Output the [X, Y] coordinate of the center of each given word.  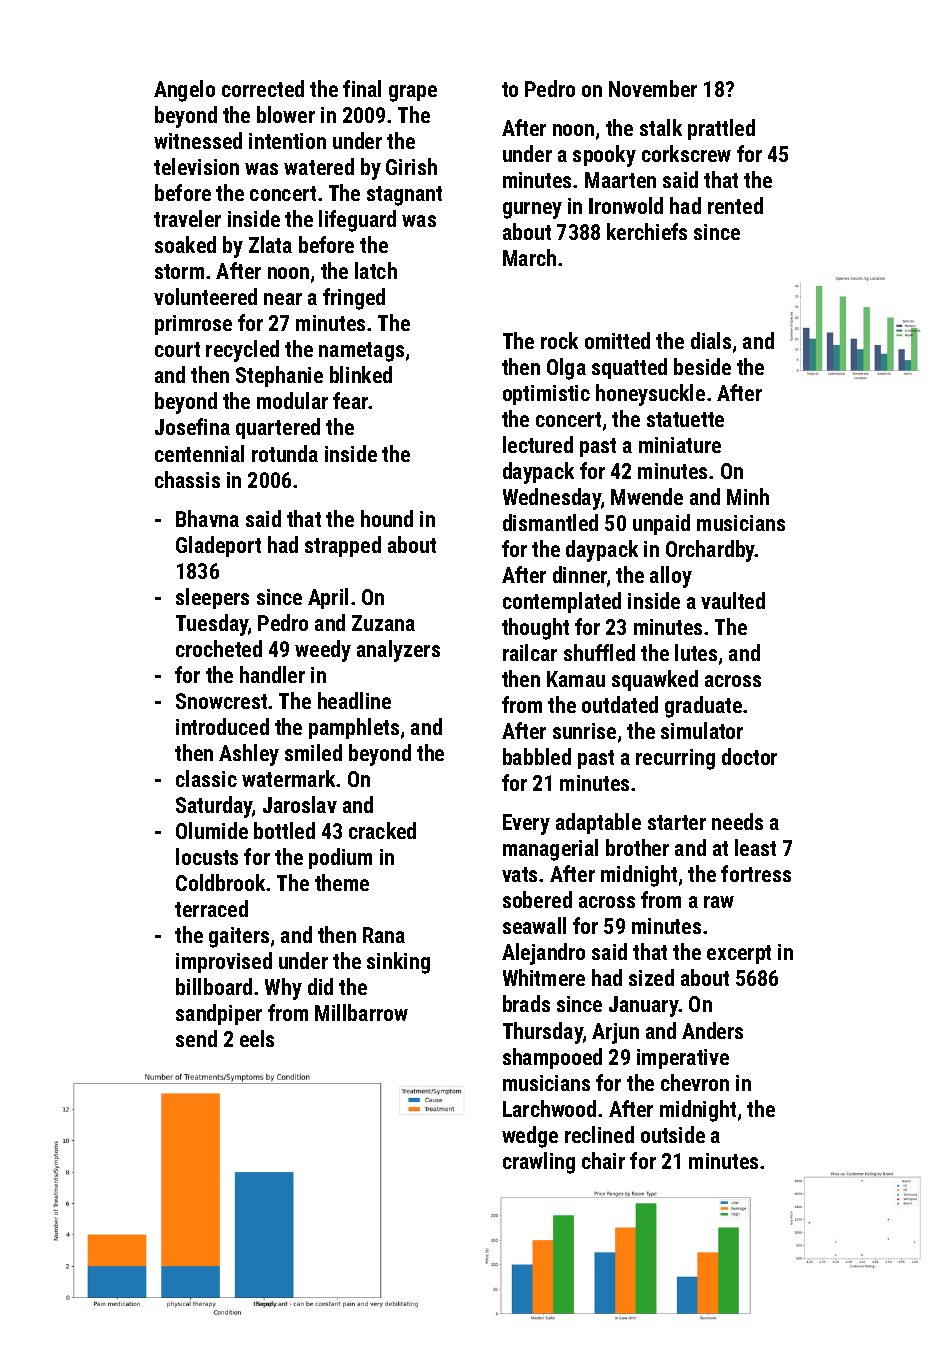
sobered [537, 899]
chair [603, 1160]
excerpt [739, 954]
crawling [539, 1163]
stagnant [404, 196]
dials [711, 340]
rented [735, 205]
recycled [242, 351]
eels [257, 1038]
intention [287, 141]
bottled [284, 830]
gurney [532, 210]
